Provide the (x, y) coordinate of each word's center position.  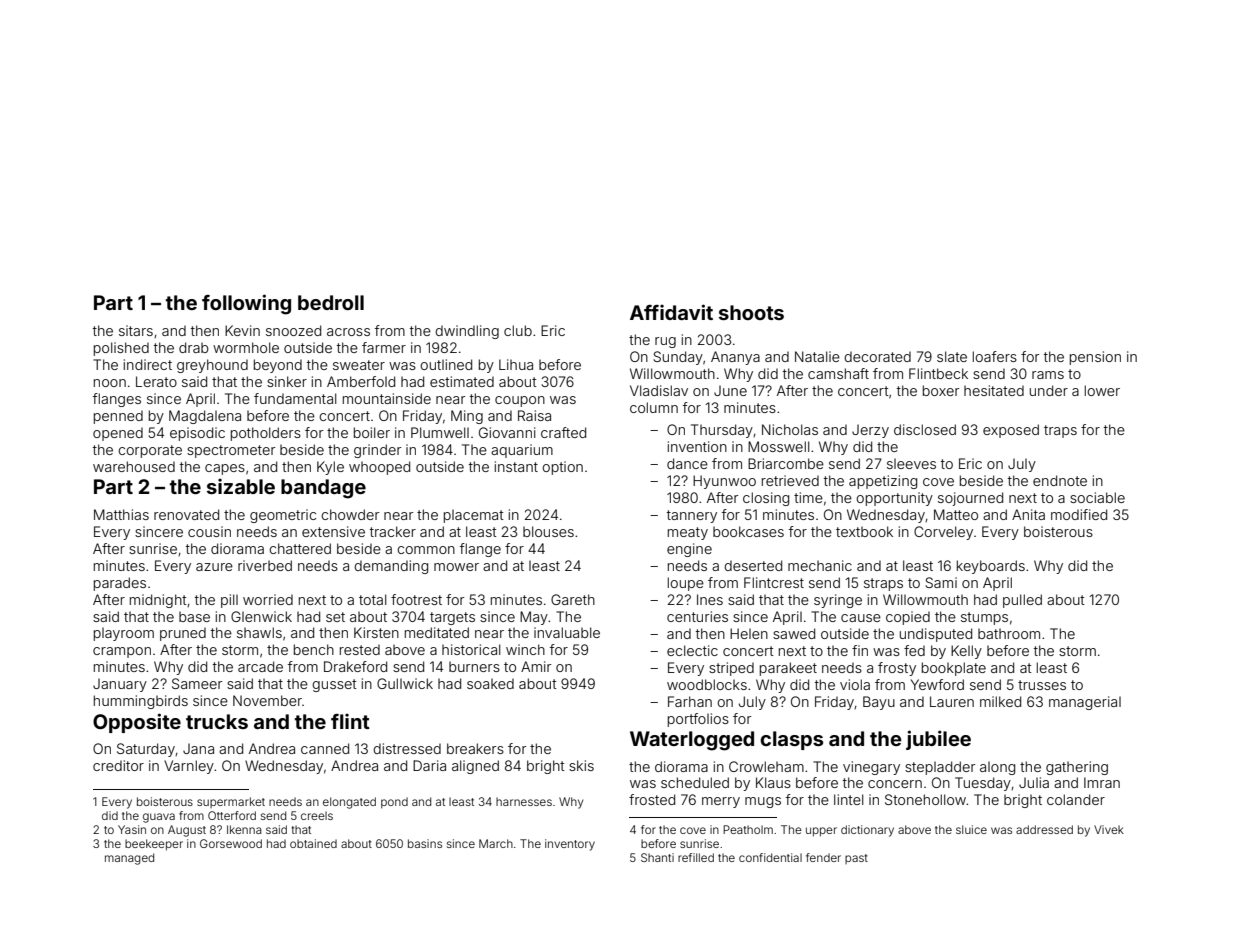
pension (1095, 358)
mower (456, 567)
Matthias (121, 514)
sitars (136, 330)
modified (1079, 514)
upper (821, 832)
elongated (349, 803)
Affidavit (671, 312)
